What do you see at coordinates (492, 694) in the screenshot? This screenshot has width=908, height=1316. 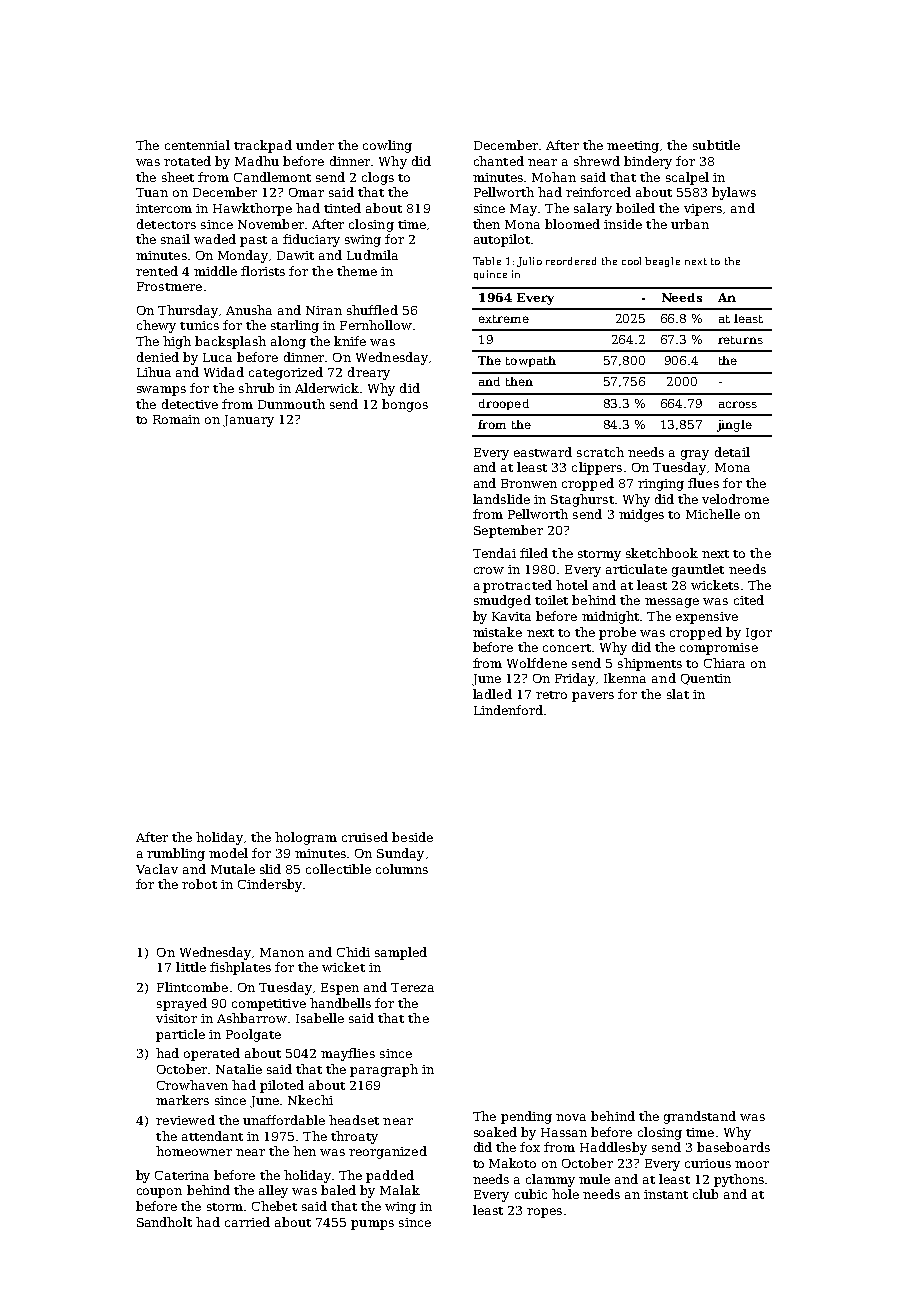 I see `ladled` at bounding box center [492, 694].
